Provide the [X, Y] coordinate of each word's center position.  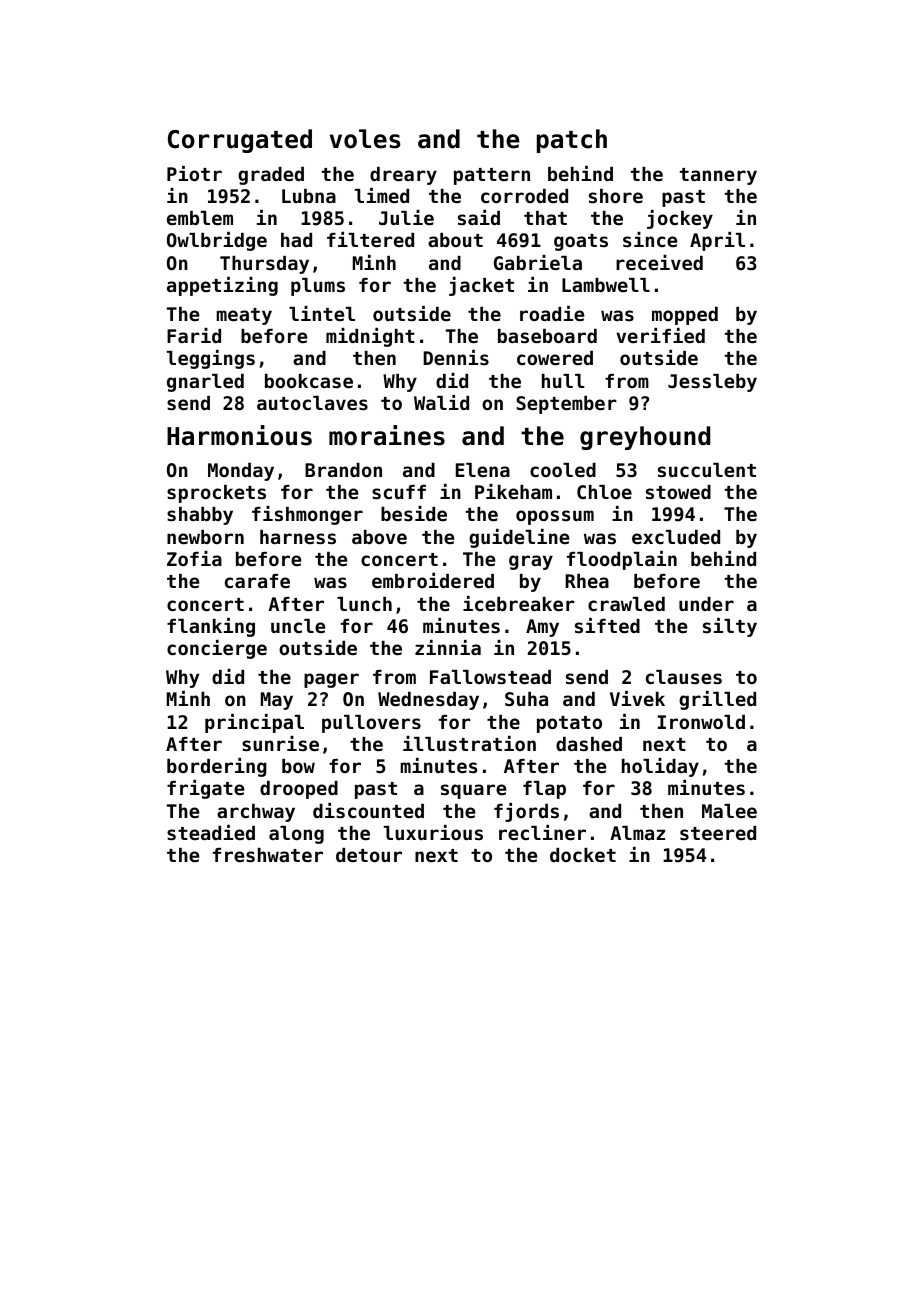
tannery [718, 176]
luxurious [433, 832]
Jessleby [712, 383]
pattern [492, 176]
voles [365, 139]
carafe [257, 581]
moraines [387, 435]
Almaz [637, 833]
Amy [542, 628]
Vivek [637, 698]
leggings [211, 359]
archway [256, 813]
